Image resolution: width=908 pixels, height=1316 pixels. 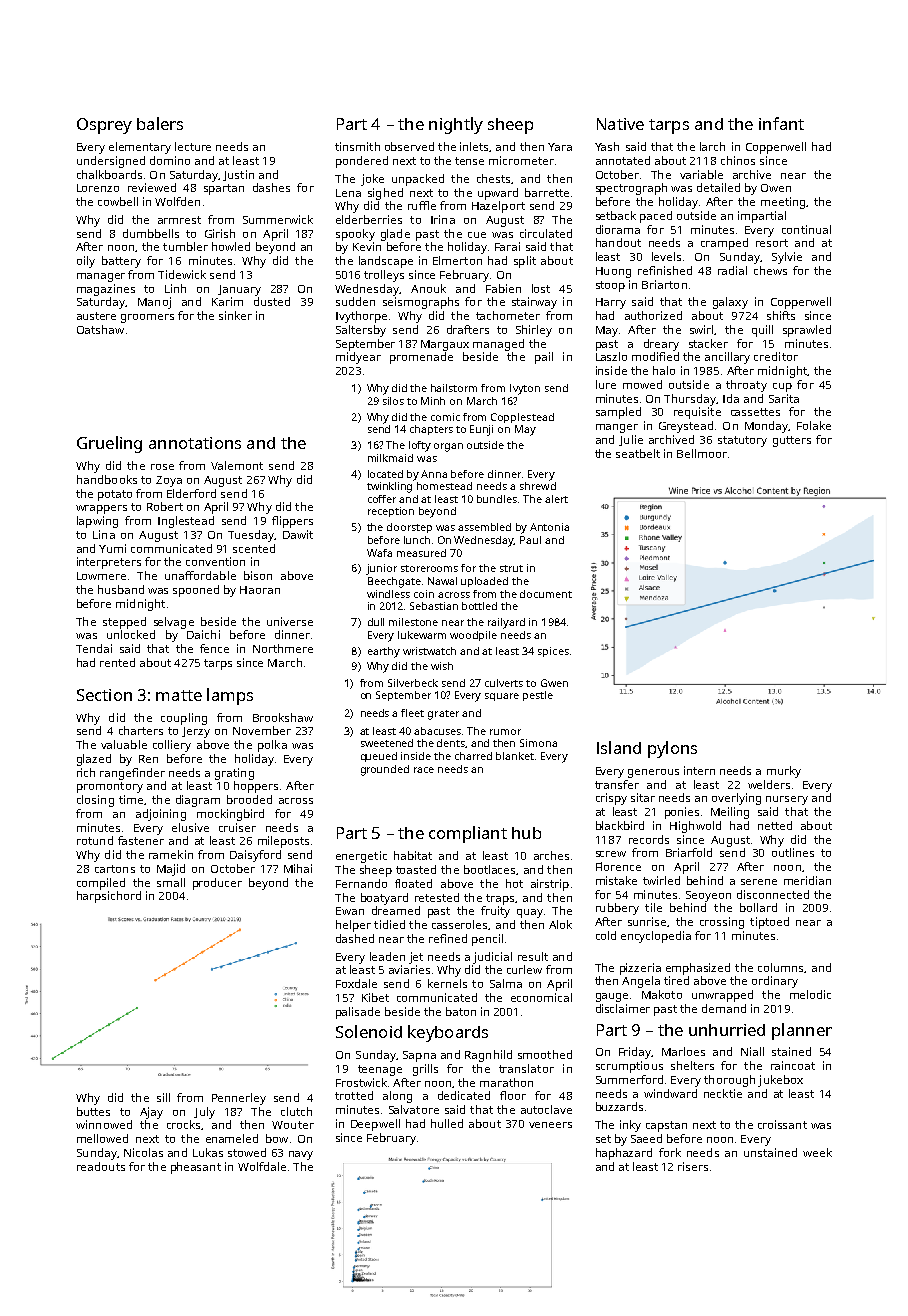 I want to click on nightly, so click(x=456, y=125).
